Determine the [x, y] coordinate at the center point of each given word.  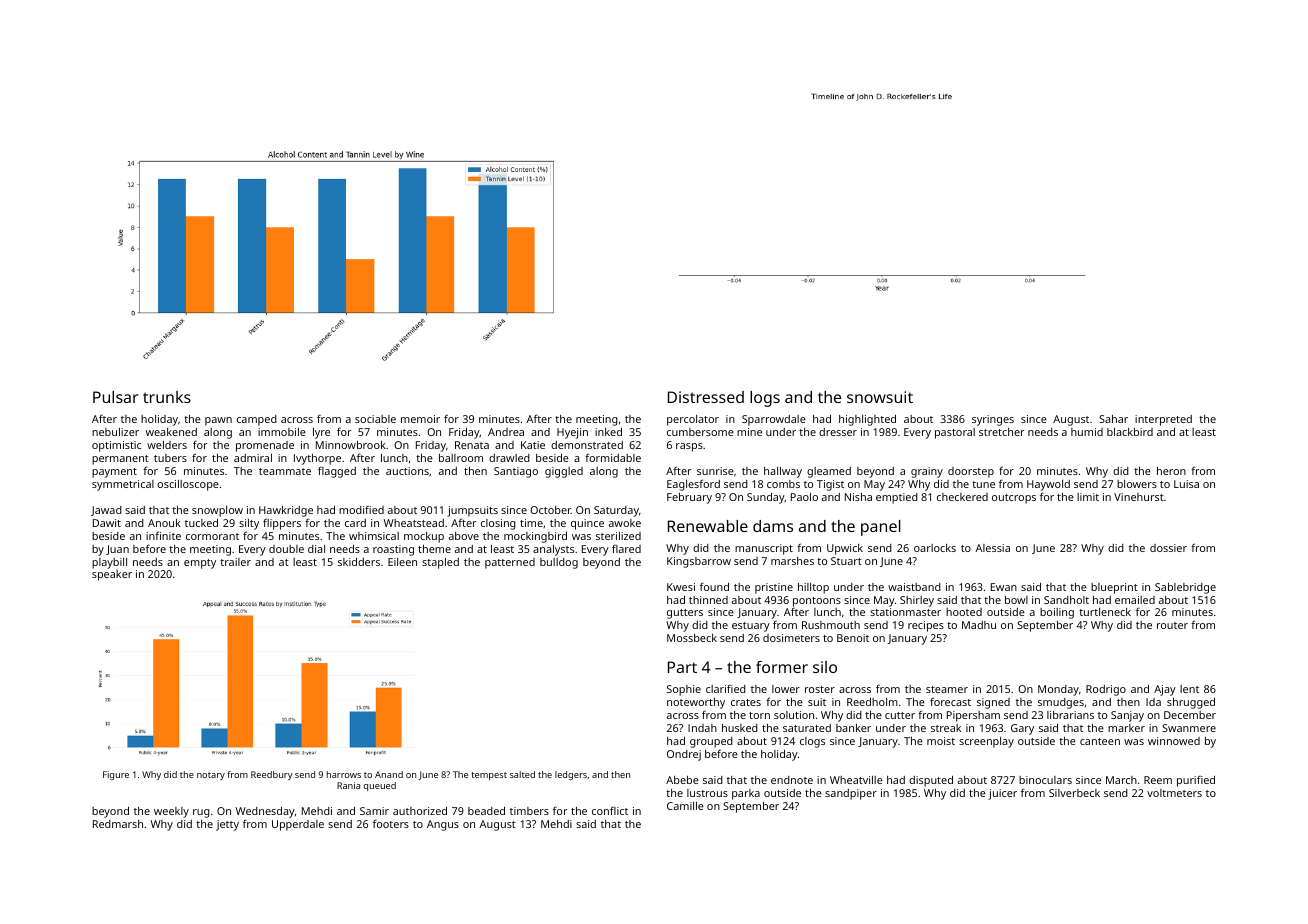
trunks [167, 397]
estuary [751, 627]
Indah [702, 728]
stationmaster [905, 612]
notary [211, 776]
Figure [116, 775]
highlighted [867, 420]
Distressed [706, 397]
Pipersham [973, 716]
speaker [112, 575]
